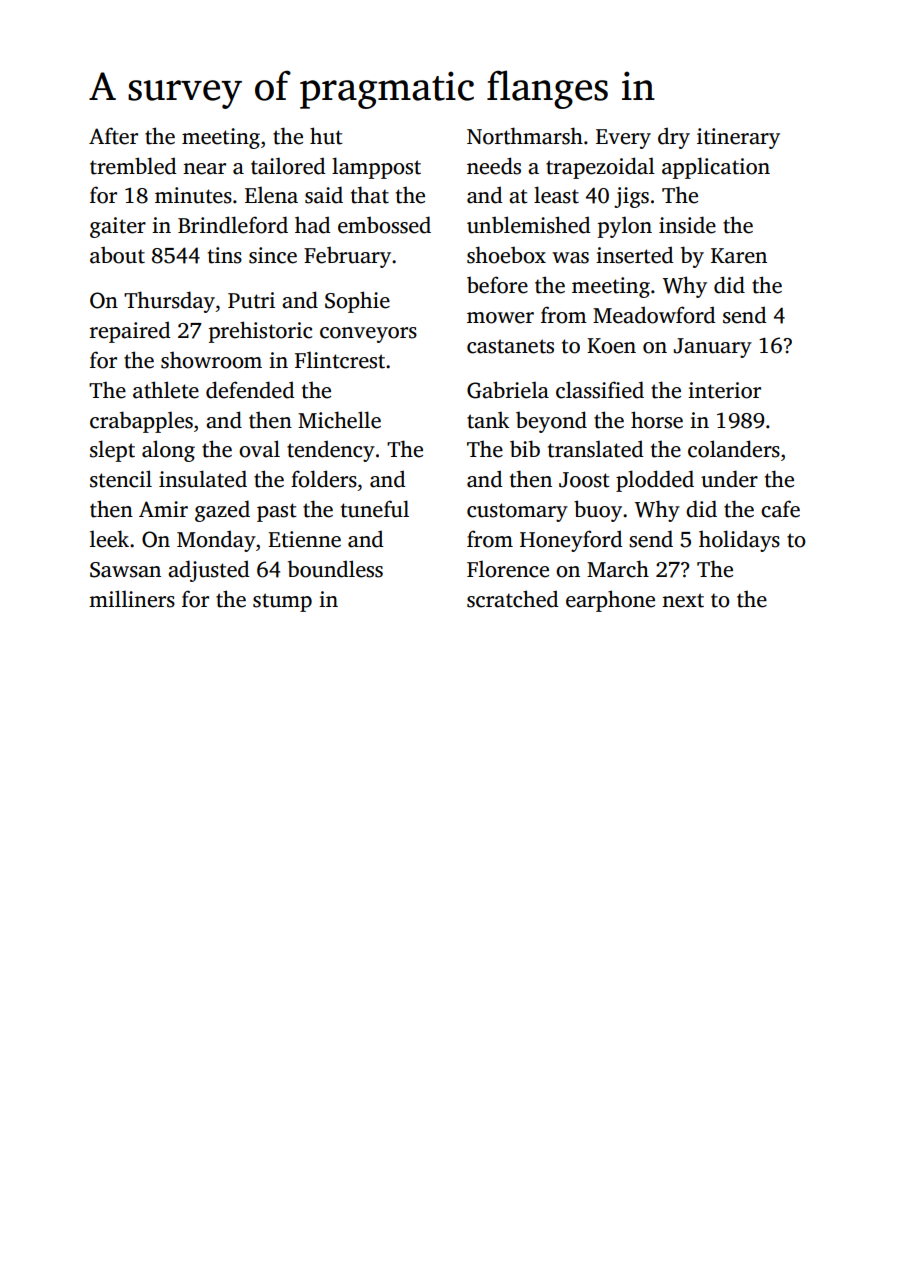  I want to click on hut, so click(326, 136).
